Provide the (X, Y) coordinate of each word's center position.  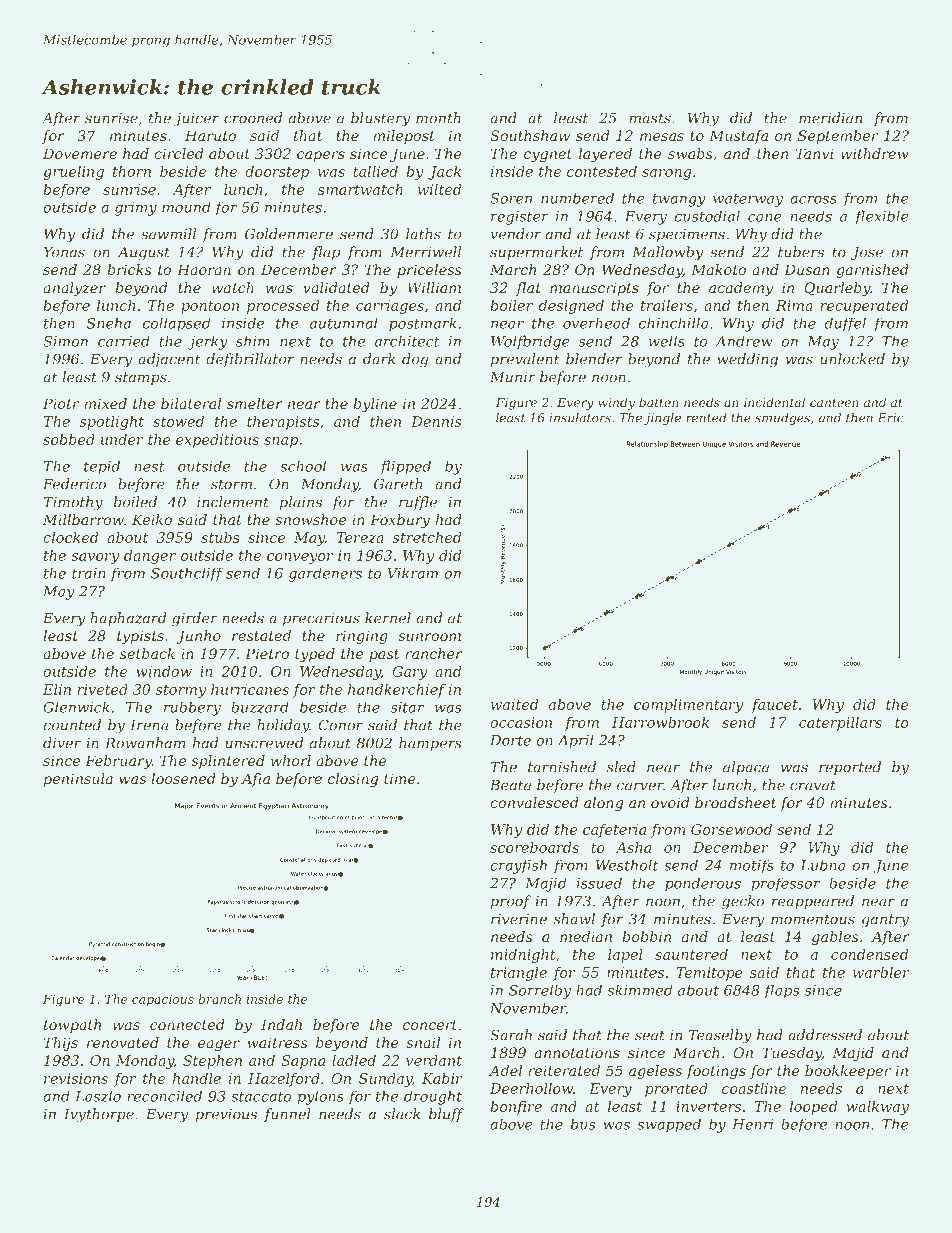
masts (650, 118)
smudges (782, 419)
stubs (220, 537)
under (122, 439)
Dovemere (80, 153)
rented (706, 418)
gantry (885, 921)
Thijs (61, 1044)
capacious (163, 1001)
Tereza (360, 537)
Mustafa (738, 137)
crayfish (518, 867)
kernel (388, 618)
